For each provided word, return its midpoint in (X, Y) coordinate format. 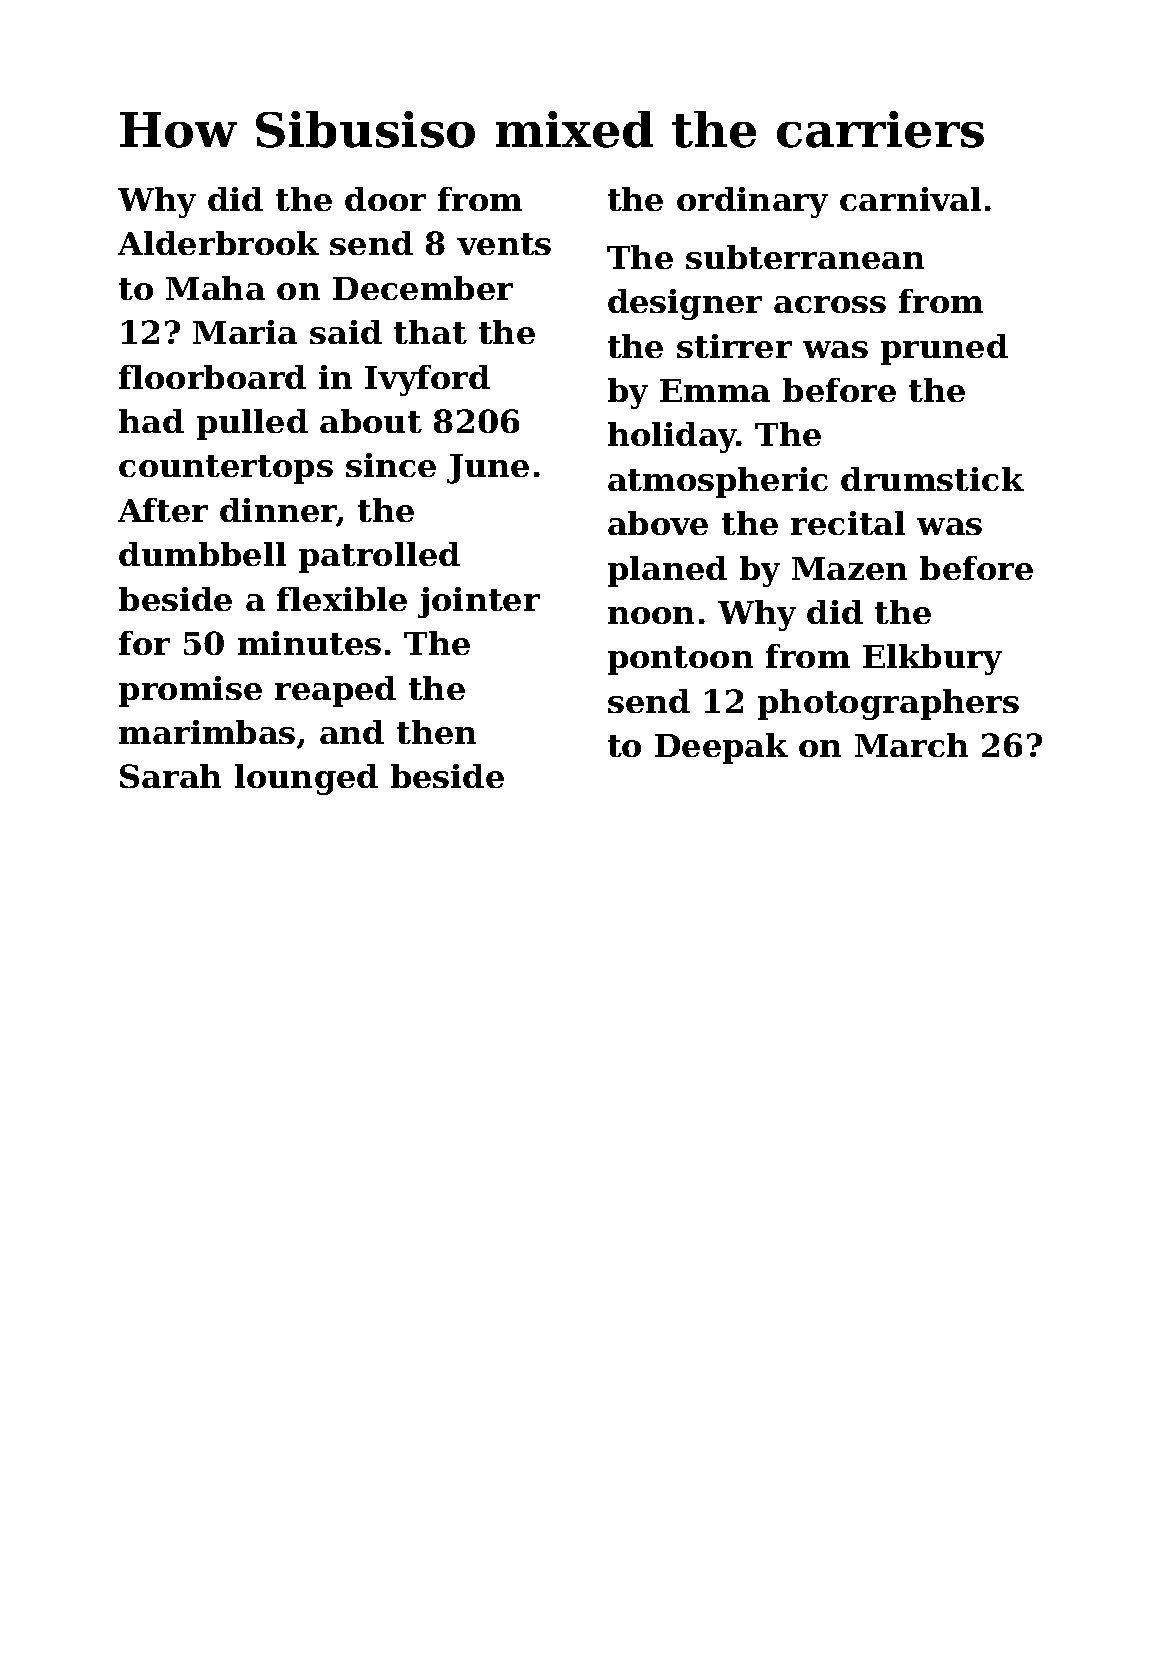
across (830, 304)
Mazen (849, 568)
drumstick (932, 479)
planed (667, 571)
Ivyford (427, 380)
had (151, 421)
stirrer (734, 346)
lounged (306, 779)
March (911, 745)
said (346, 332)
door (385, 199)
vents (504, 244)
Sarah (170, 776)
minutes (309, 643)
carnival (910, 199)
